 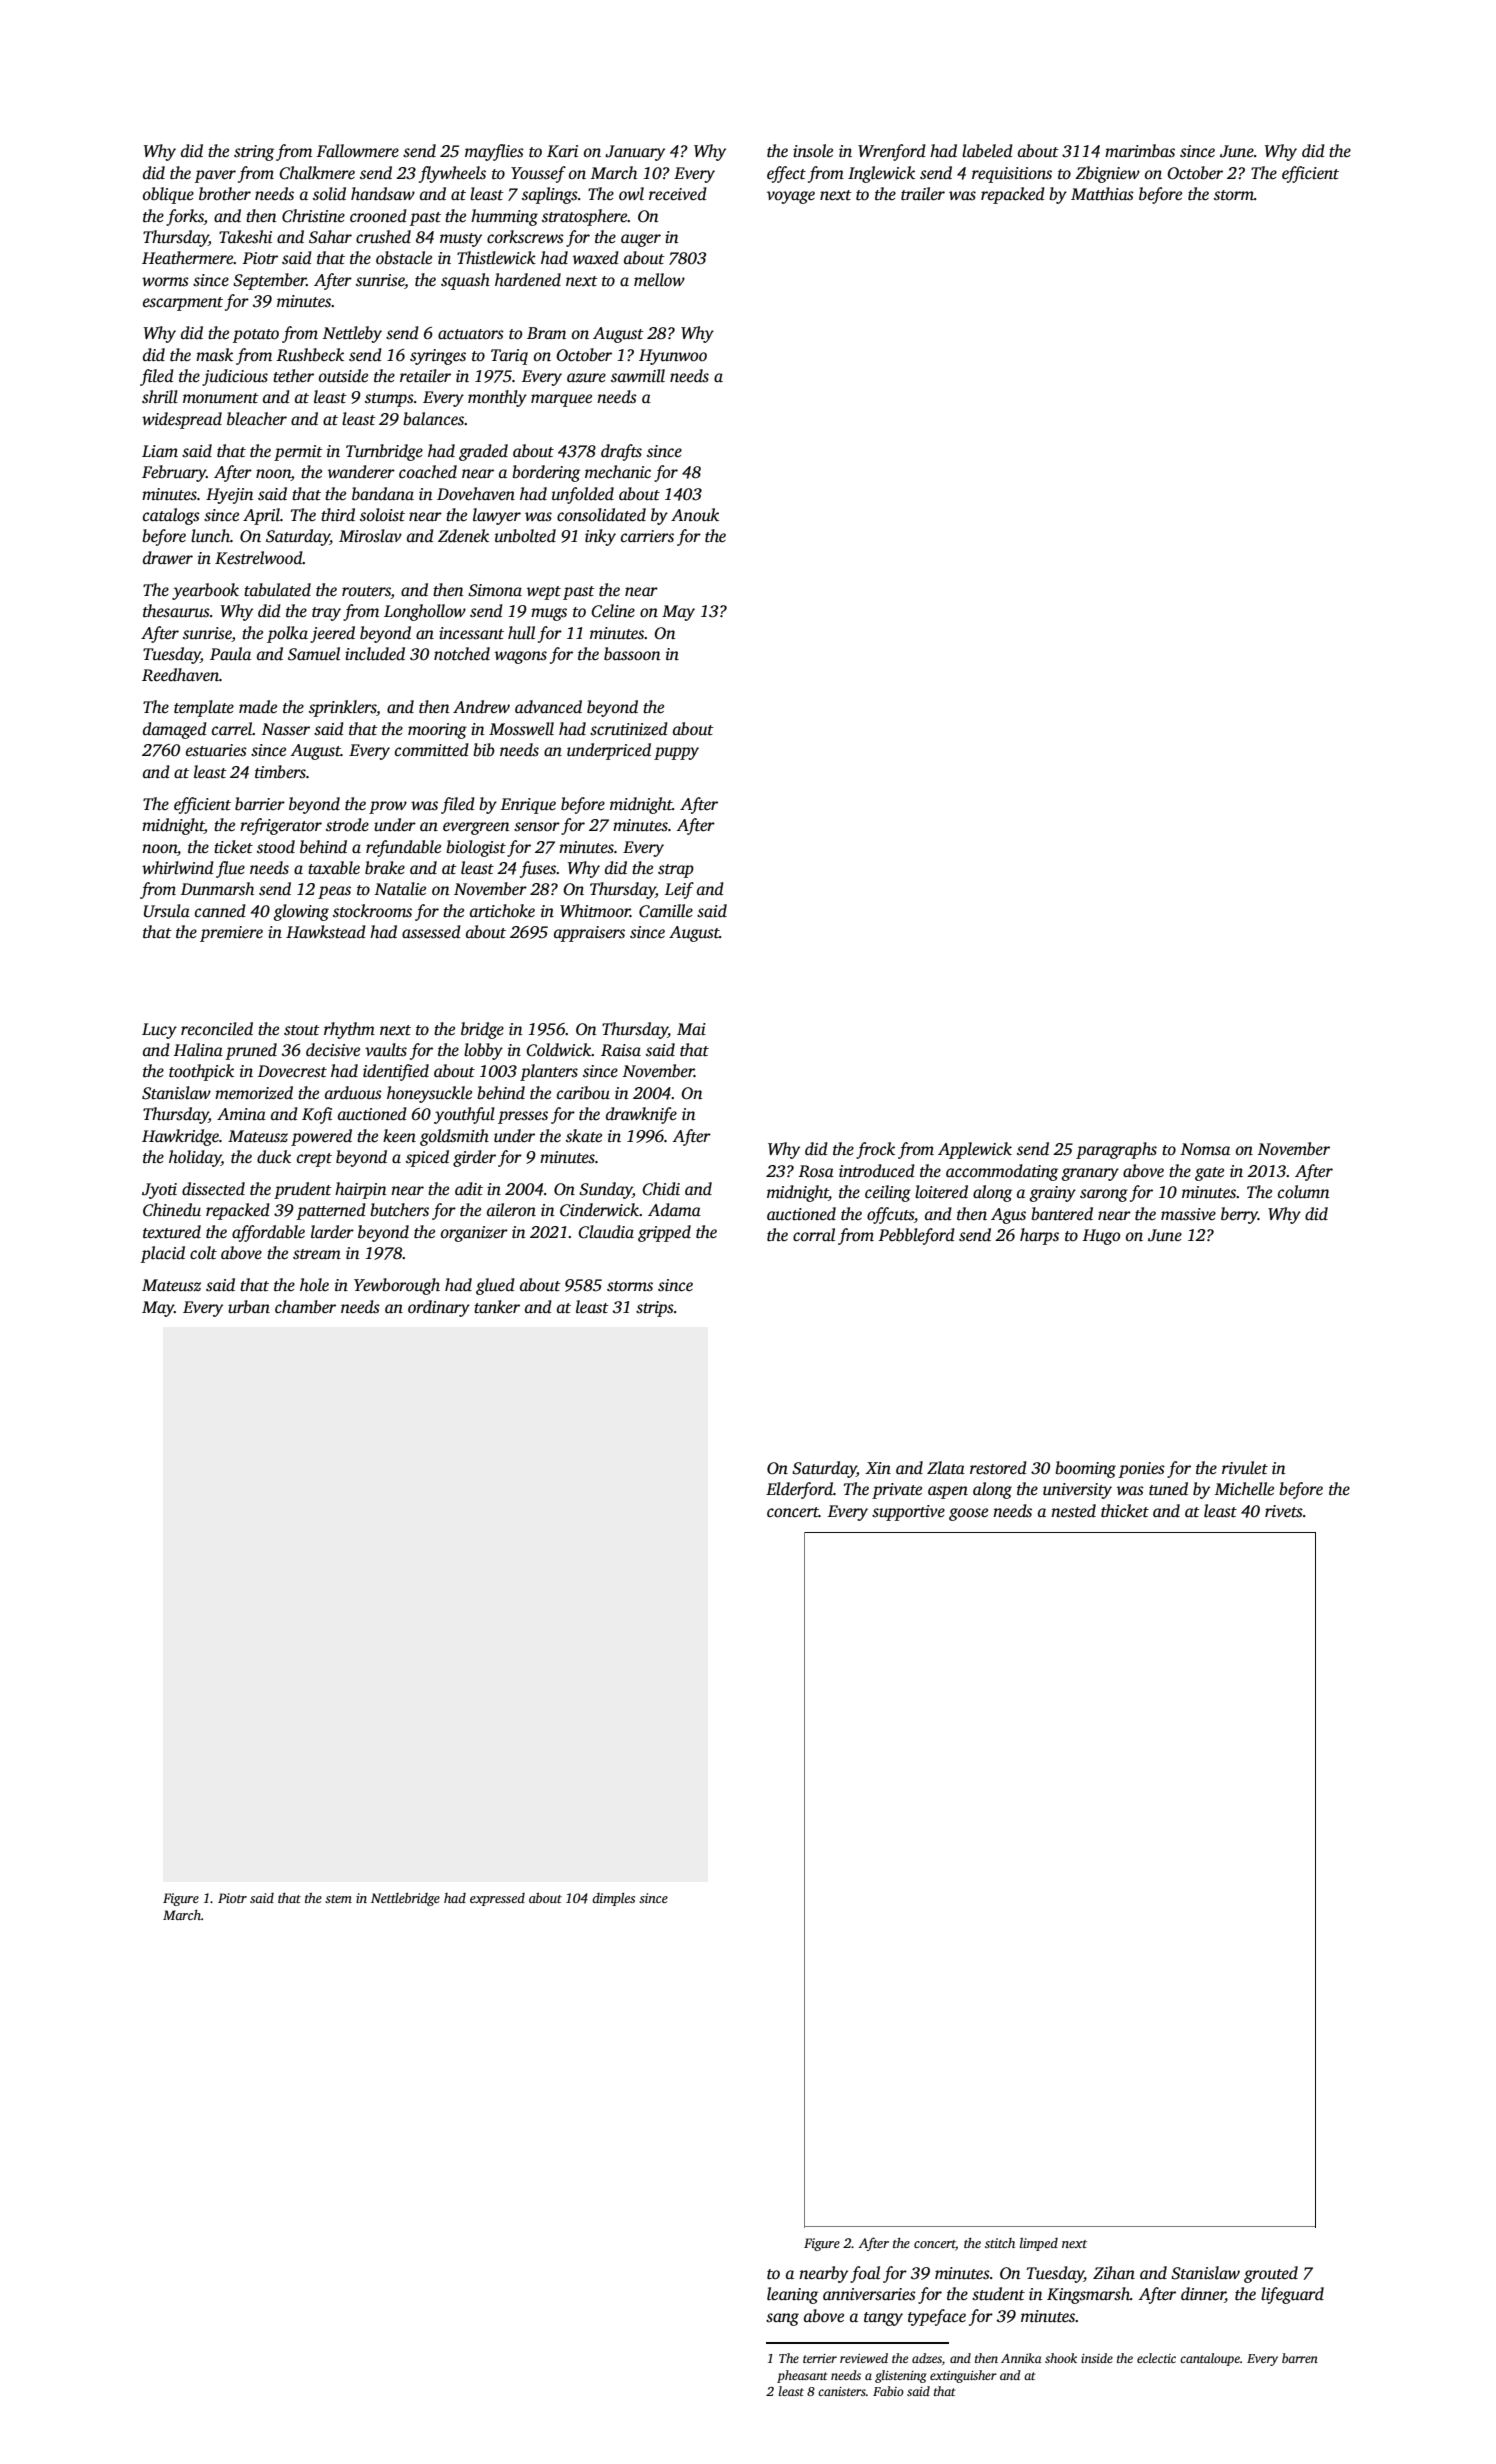 I want to click on bantered, so click(x=1062, y=1214).
